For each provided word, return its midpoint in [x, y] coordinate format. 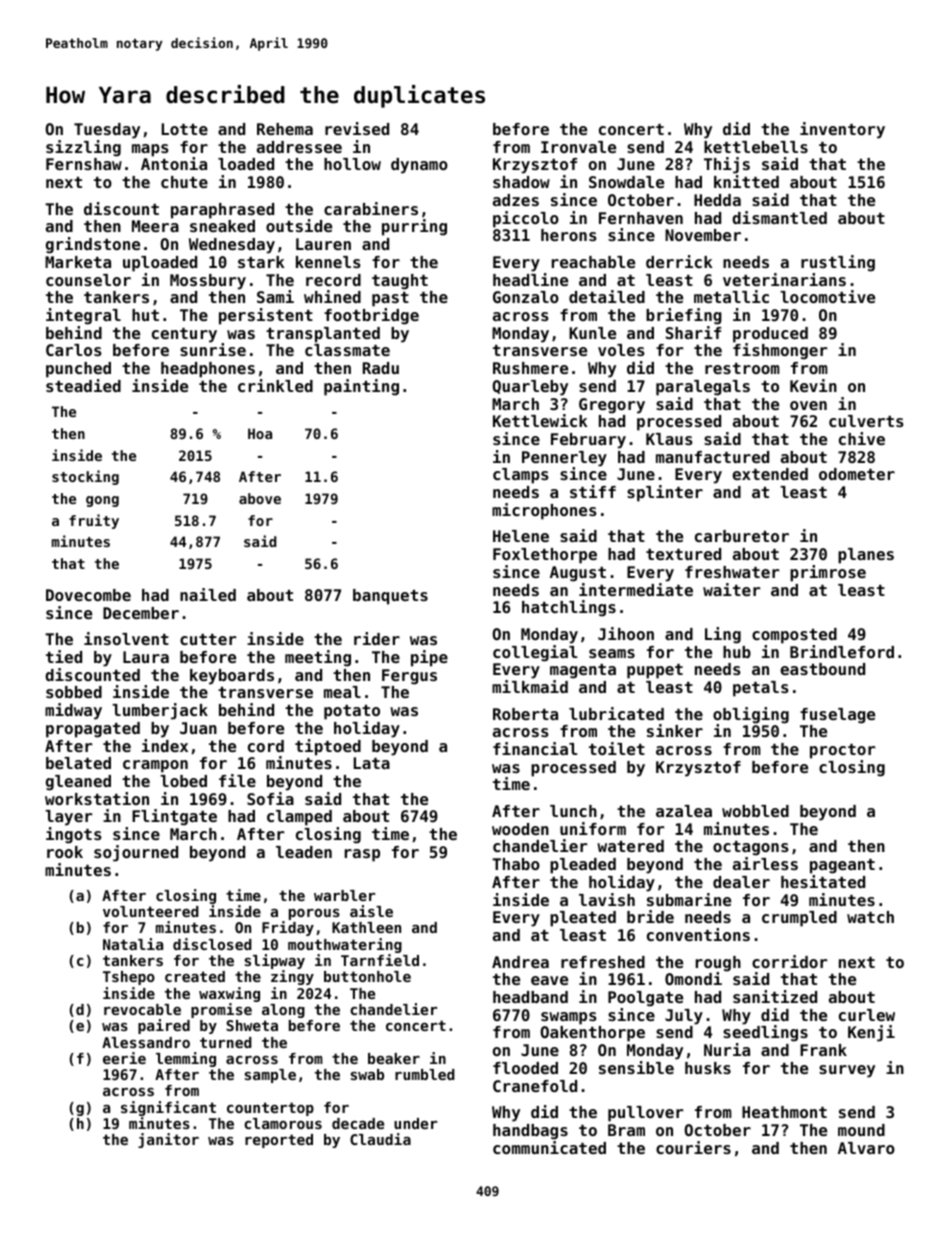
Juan [198, 728]
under [416, 1123]
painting [361, 387]
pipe [429, 658]
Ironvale [578, 147]
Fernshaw [84, 164]
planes [866, 556]
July [684, 1017]
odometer [857, 474]
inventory [842, 130]
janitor [168, 1140]
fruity [94, 521]
